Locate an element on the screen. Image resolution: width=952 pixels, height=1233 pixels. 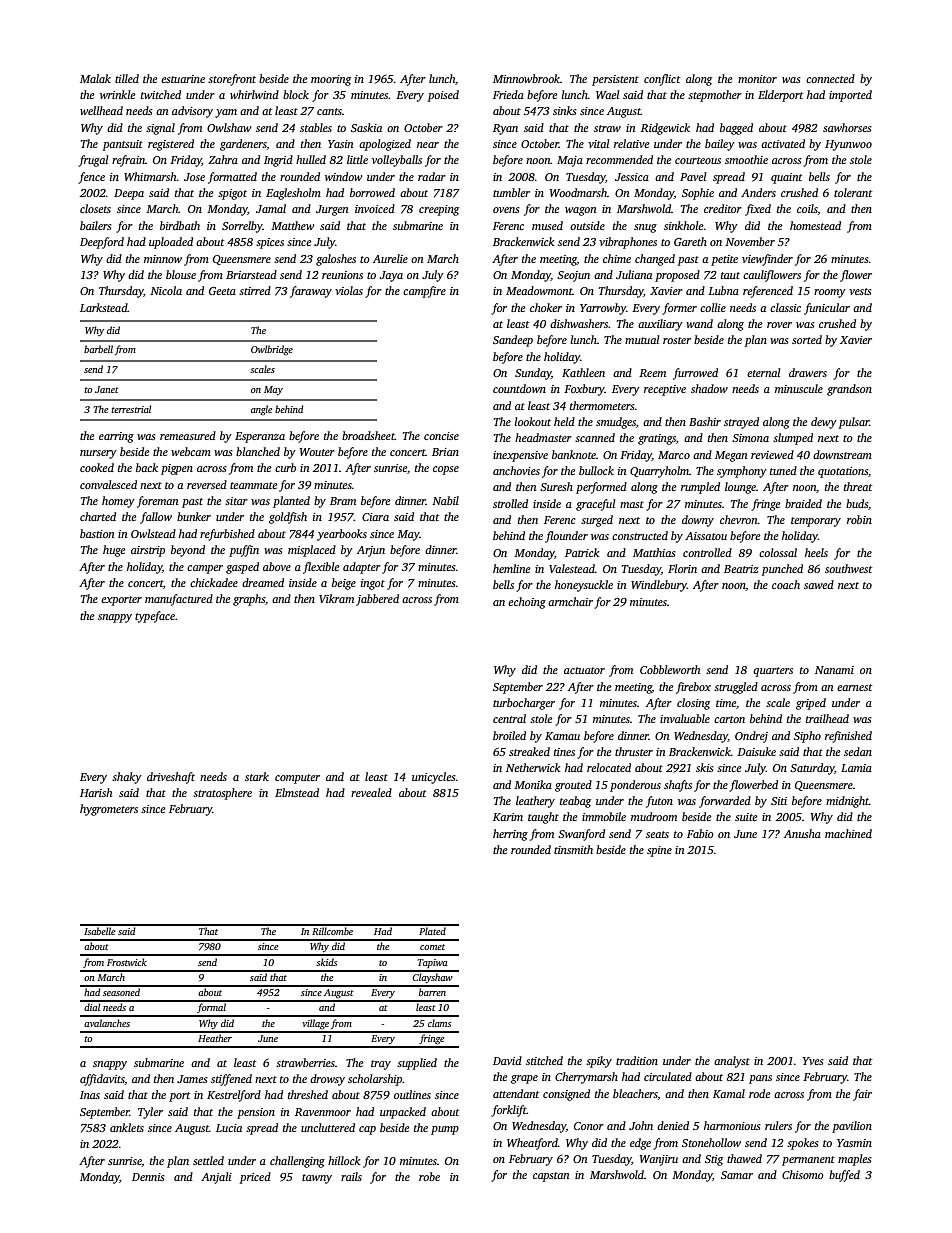
Dennis is located at coordinates (148, 1177).
